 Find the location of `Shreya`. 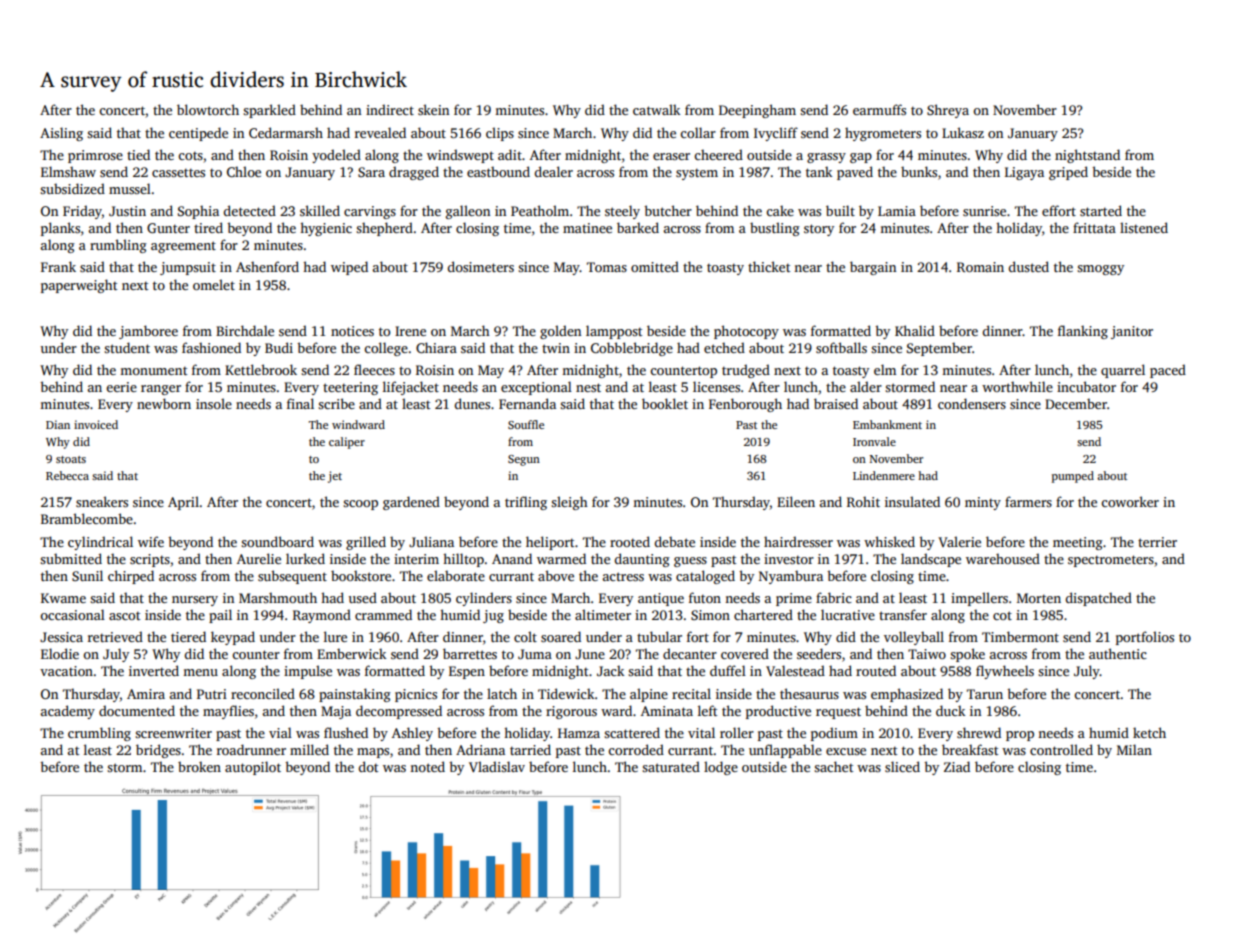

Shreya is located at coordinates (948, 111).
